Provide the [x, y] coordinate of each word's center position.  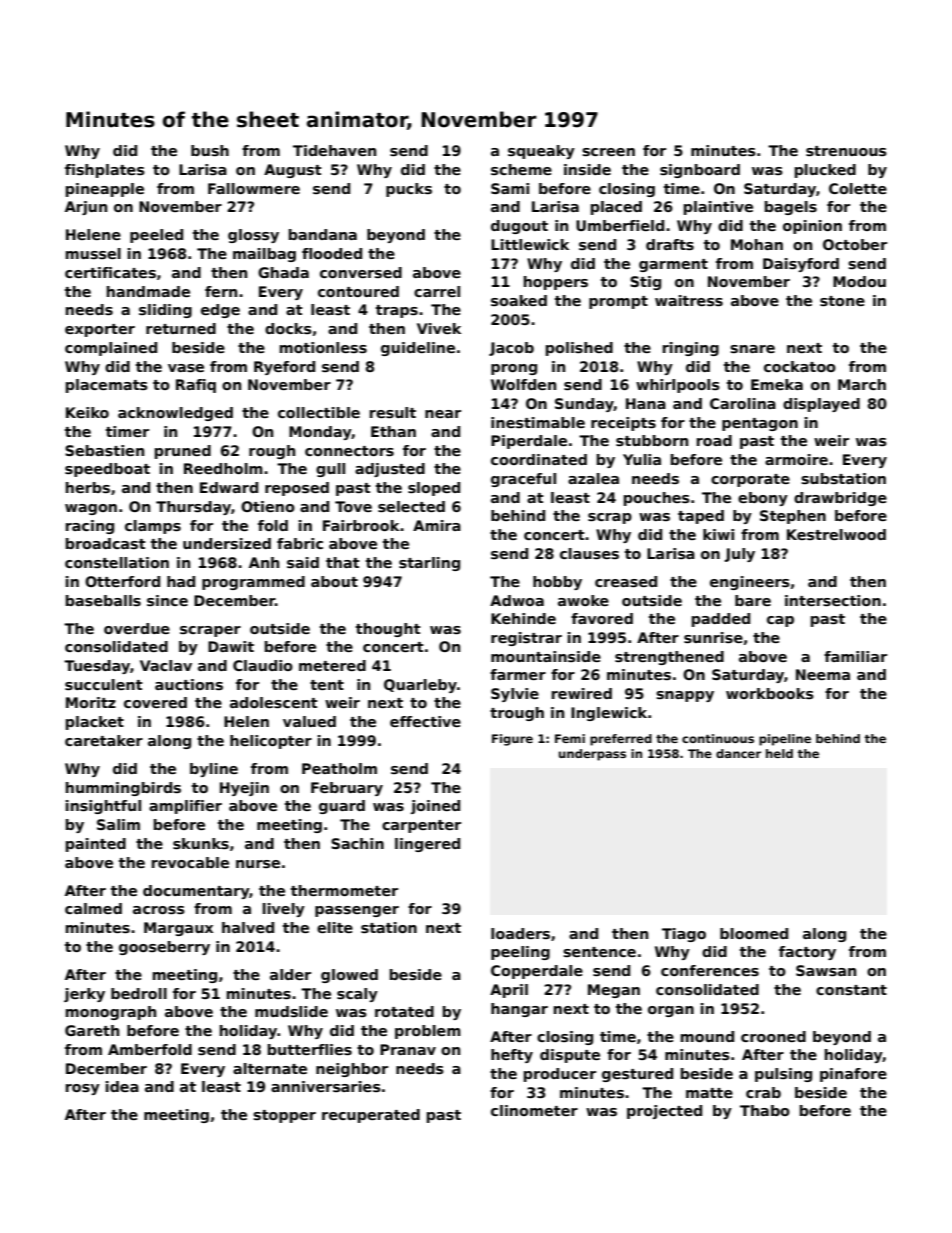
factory [807, 953]
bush [210, 150]
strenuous [846, 151]
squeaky [541, 152]
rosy [83, 1089]
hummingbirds [123, 789]
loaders [520, 933]
